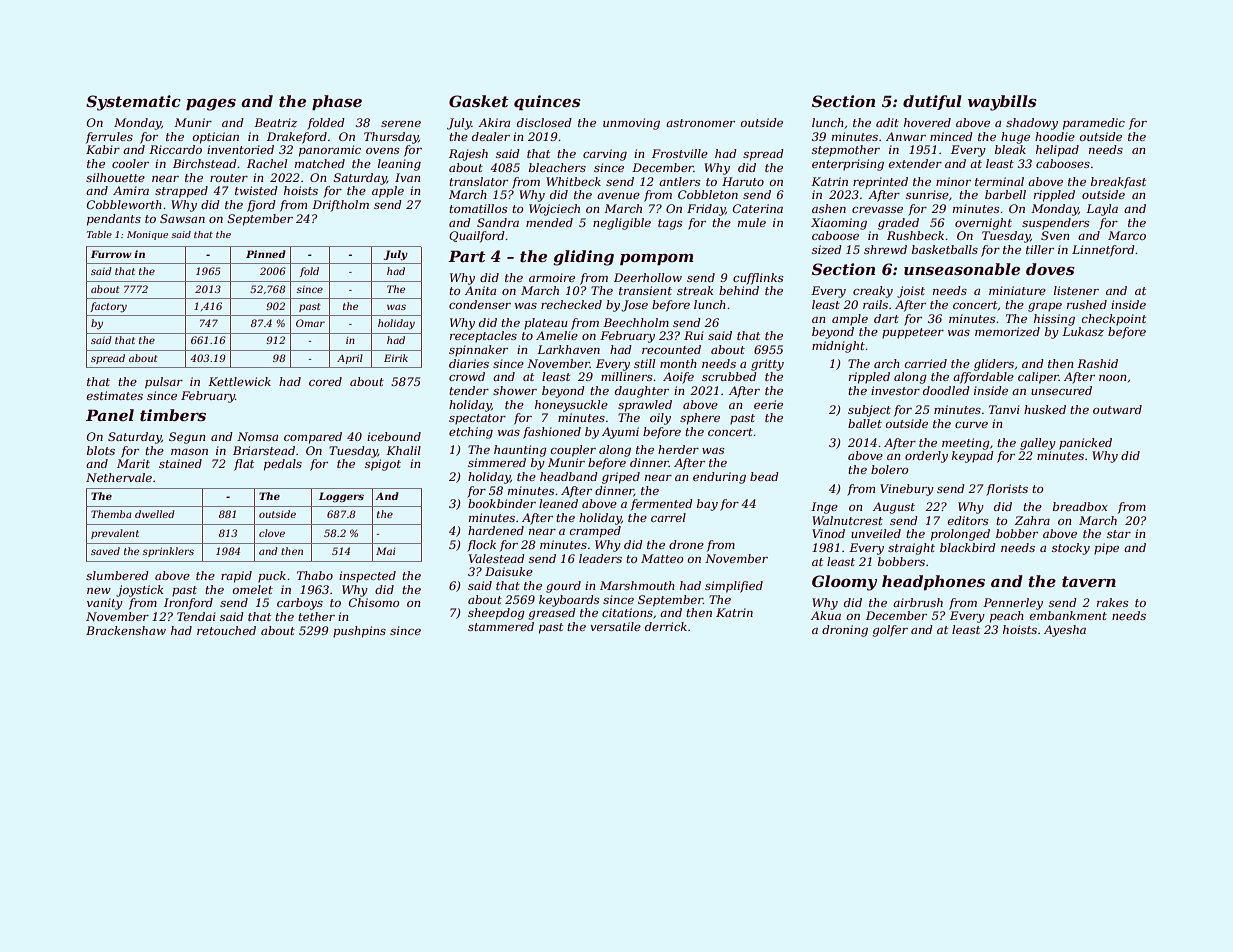 The image size is (1233, 952). What do you see at coordinates (1038, 444) in the image?
I see `galley` at bounding box center [1038, 444].
